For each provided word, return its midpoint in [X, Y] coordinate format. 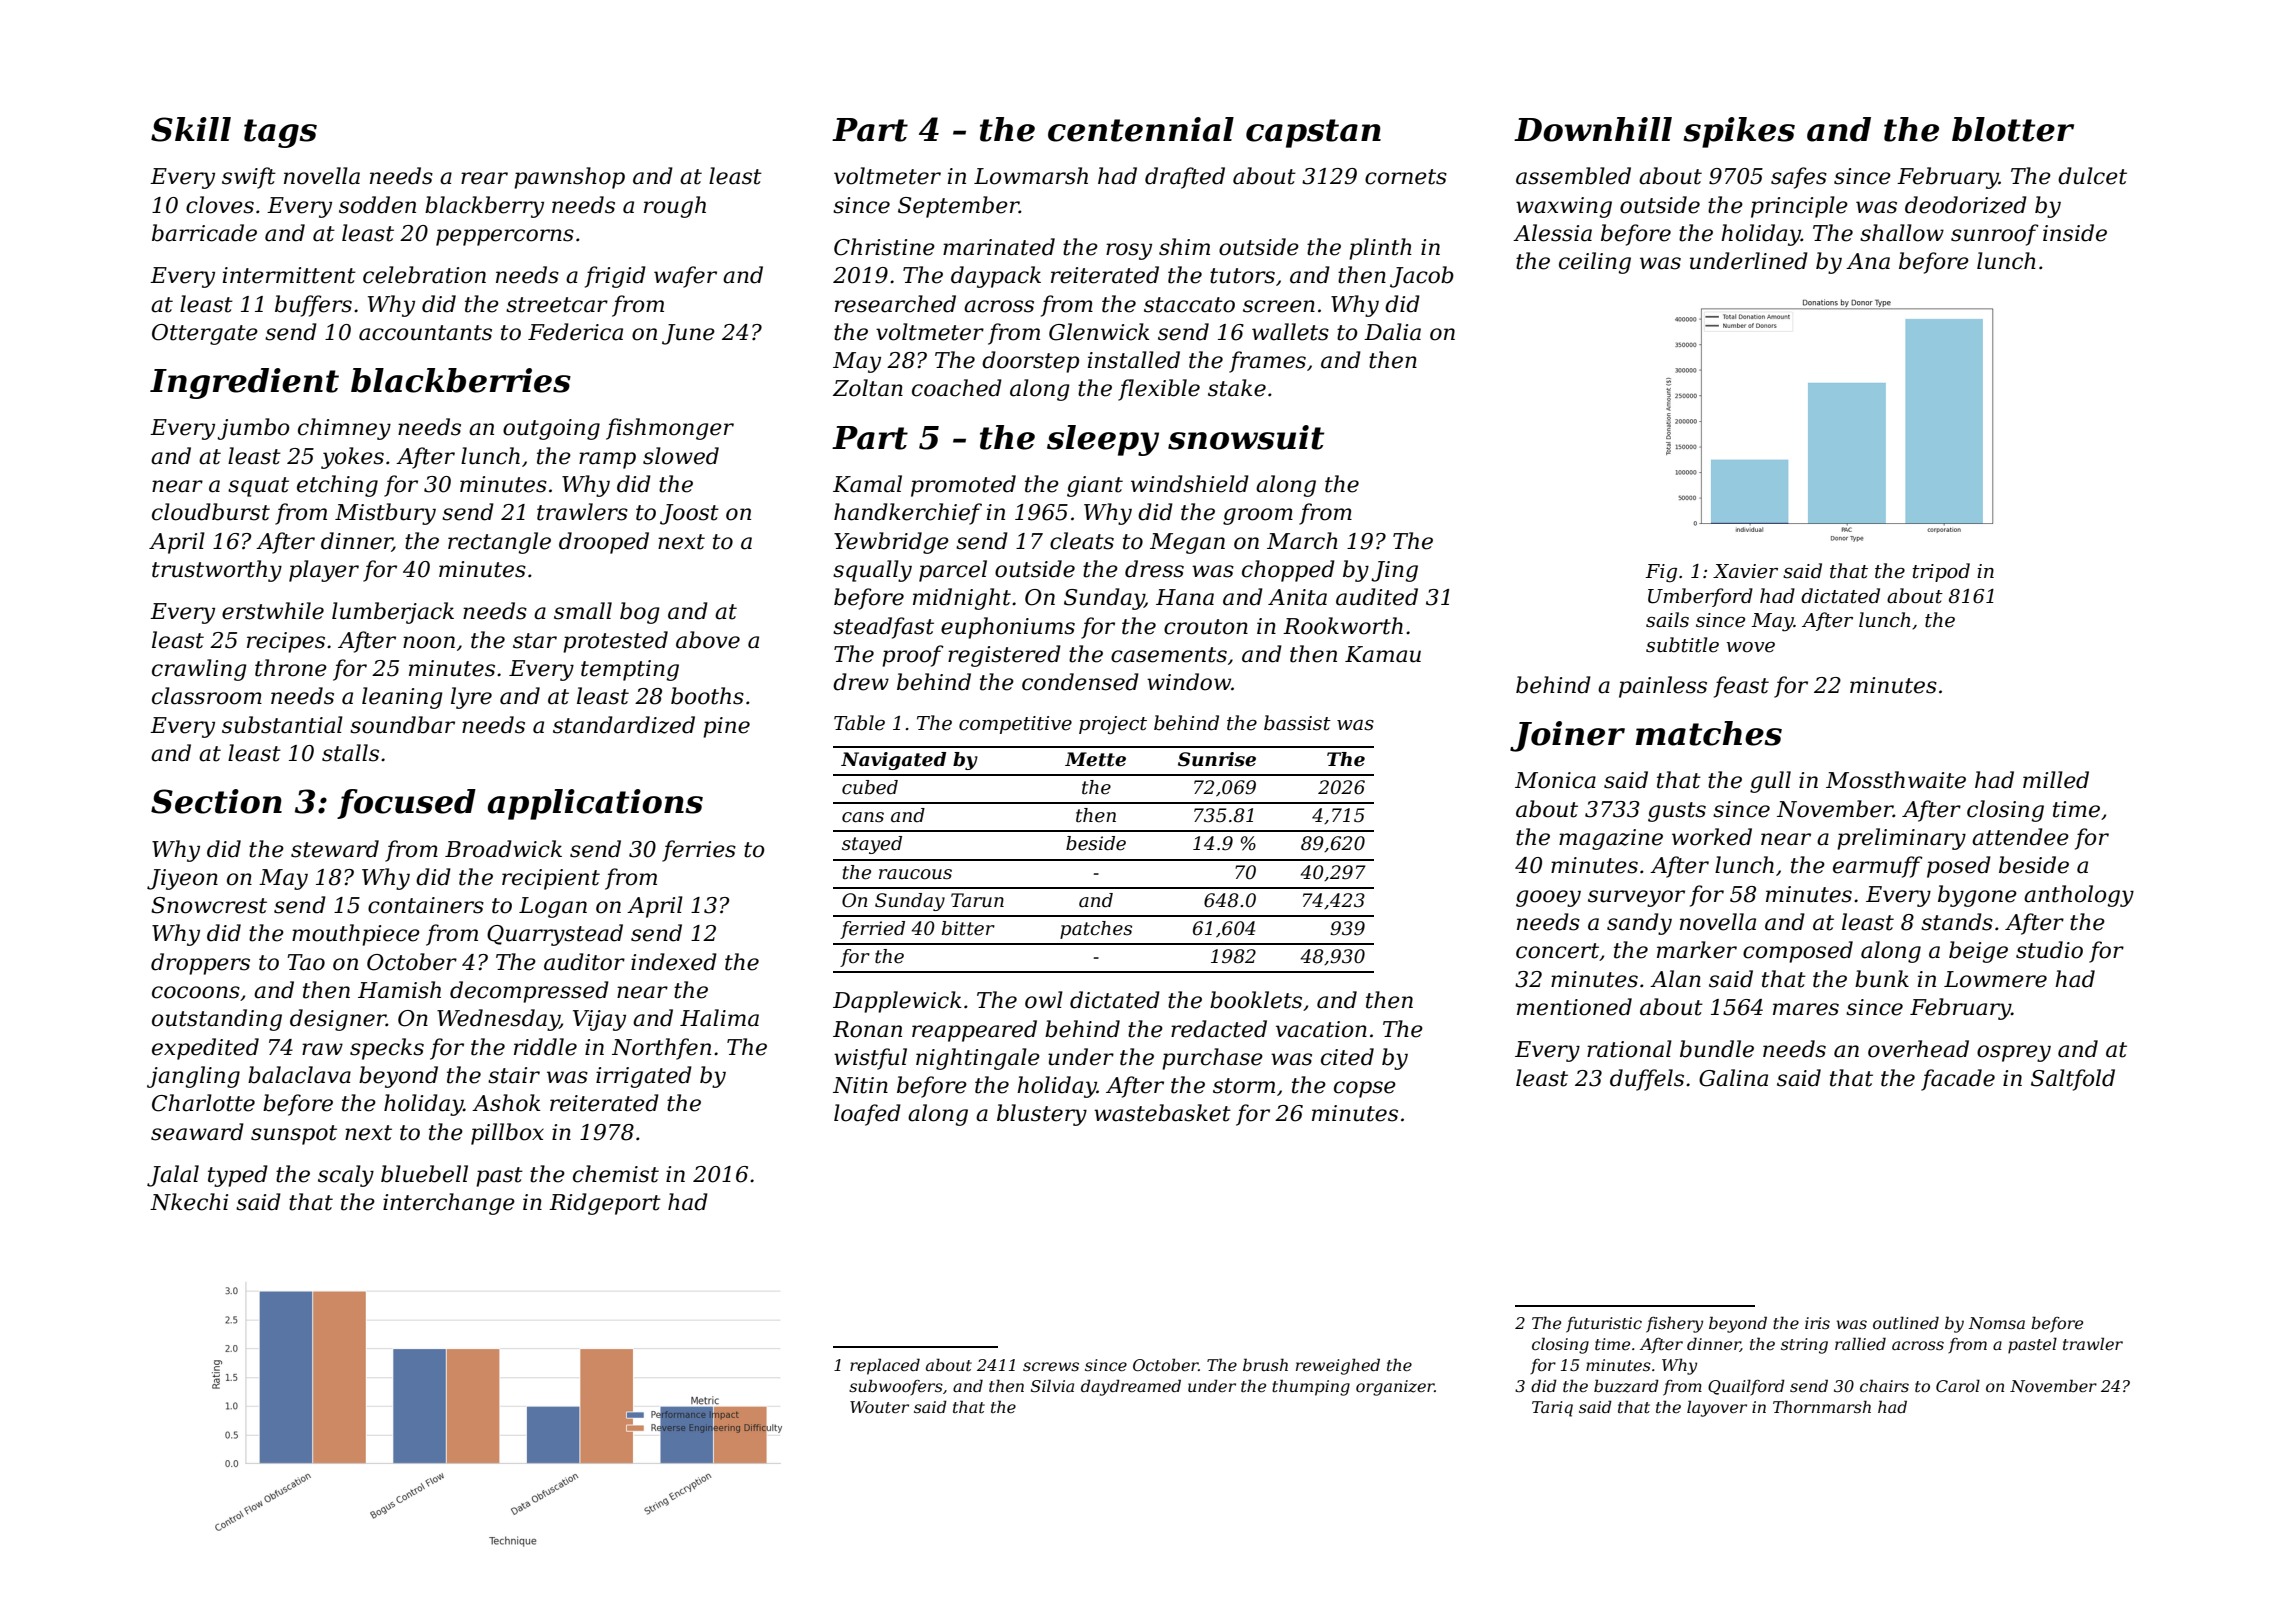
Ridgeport [605, 1204]
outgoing [551, 429]
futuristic [1604, 1325]
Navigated [893, 761]
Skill [191, 129]
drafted [1185, 178]
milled [2056, 780]
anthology [2079, 896]
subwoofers [896, 1387]
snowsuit [1246, 437]
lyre [471, 698]
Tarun [977, 900]
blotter [2013, 129]
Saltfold [2073, 1080]
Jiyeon [182, 879]
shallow [1902, 233]
